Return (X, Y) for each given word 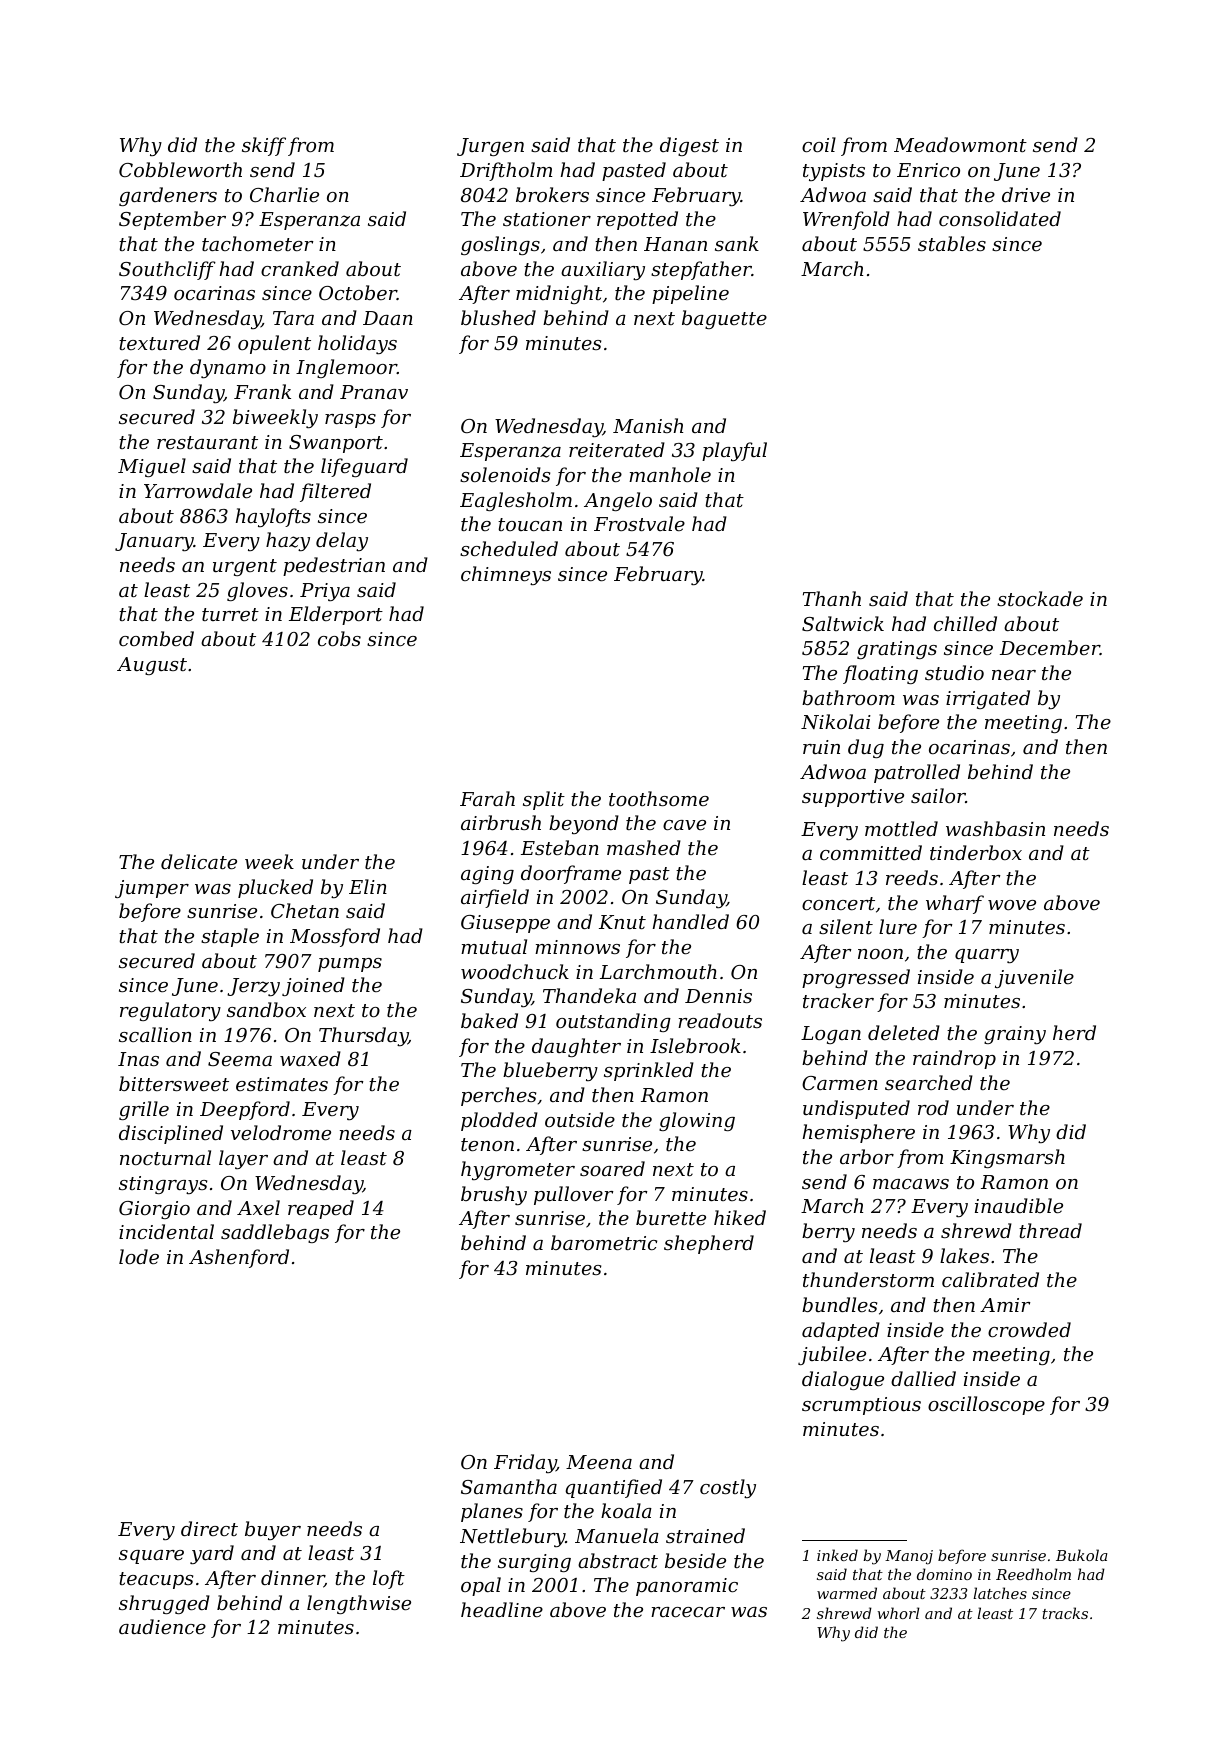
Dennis (718, 996)
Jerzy (253, 987)
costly (728, 1488)
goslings (500, 245)
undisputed (856, 1109)
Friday (525, 1463)
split (544, 800)
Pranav (374, 392)
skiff (264, 146)
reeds (912, 877)
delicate (199, 861)
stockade (1040, 598)
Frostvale (639, 523)
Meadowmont (960, 144)
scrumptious (861, 1406)
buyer (273, 1530)
